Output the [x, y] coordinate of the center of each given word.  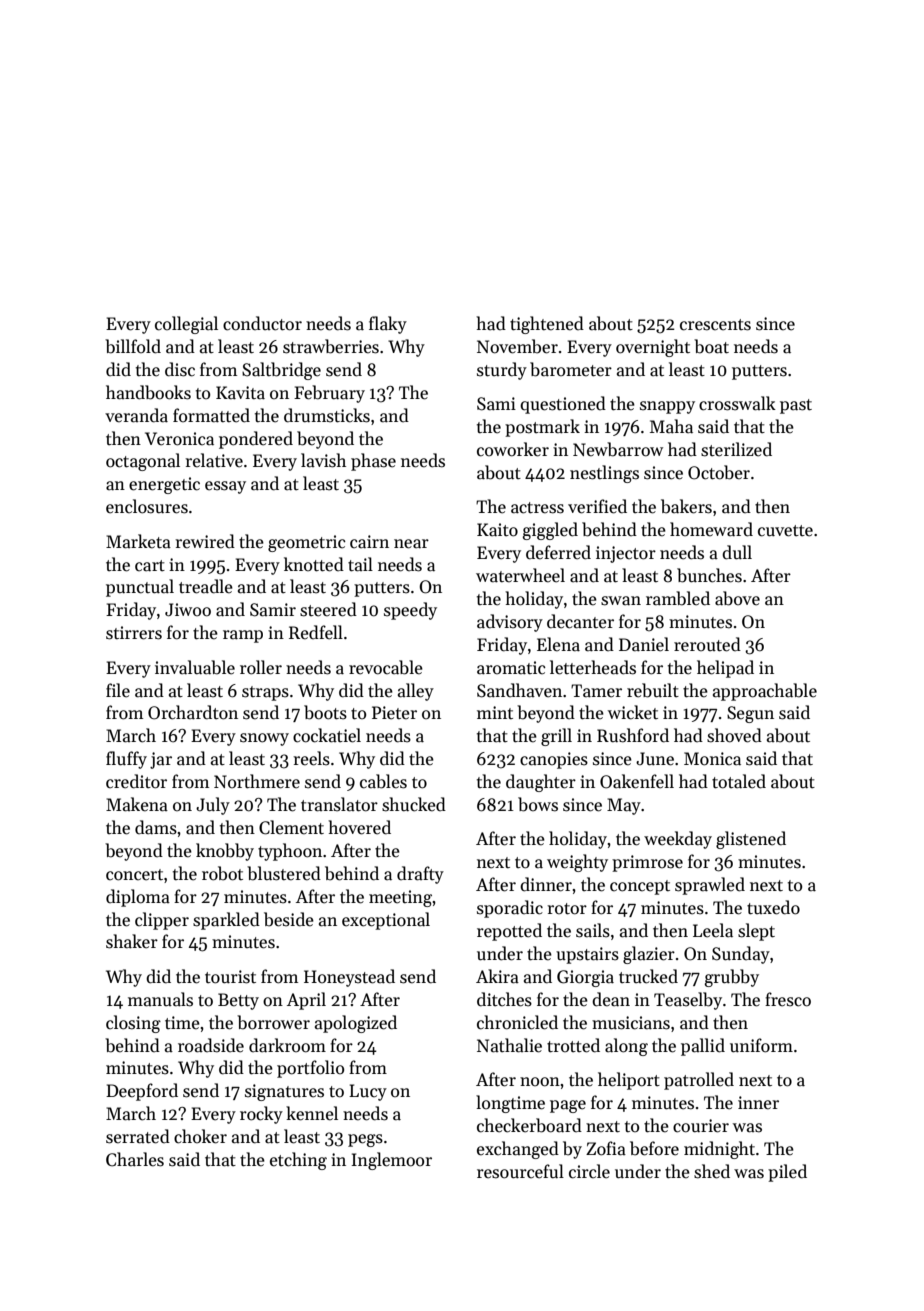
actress [537, 508]
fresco [788, 999]
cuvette [785, 531]
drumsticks [327, 415]
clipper [162, 921]
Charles [135, 1159]
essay [225, 487]
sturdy [502, 371]
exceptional [386, 921]
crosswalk [737, 403]
